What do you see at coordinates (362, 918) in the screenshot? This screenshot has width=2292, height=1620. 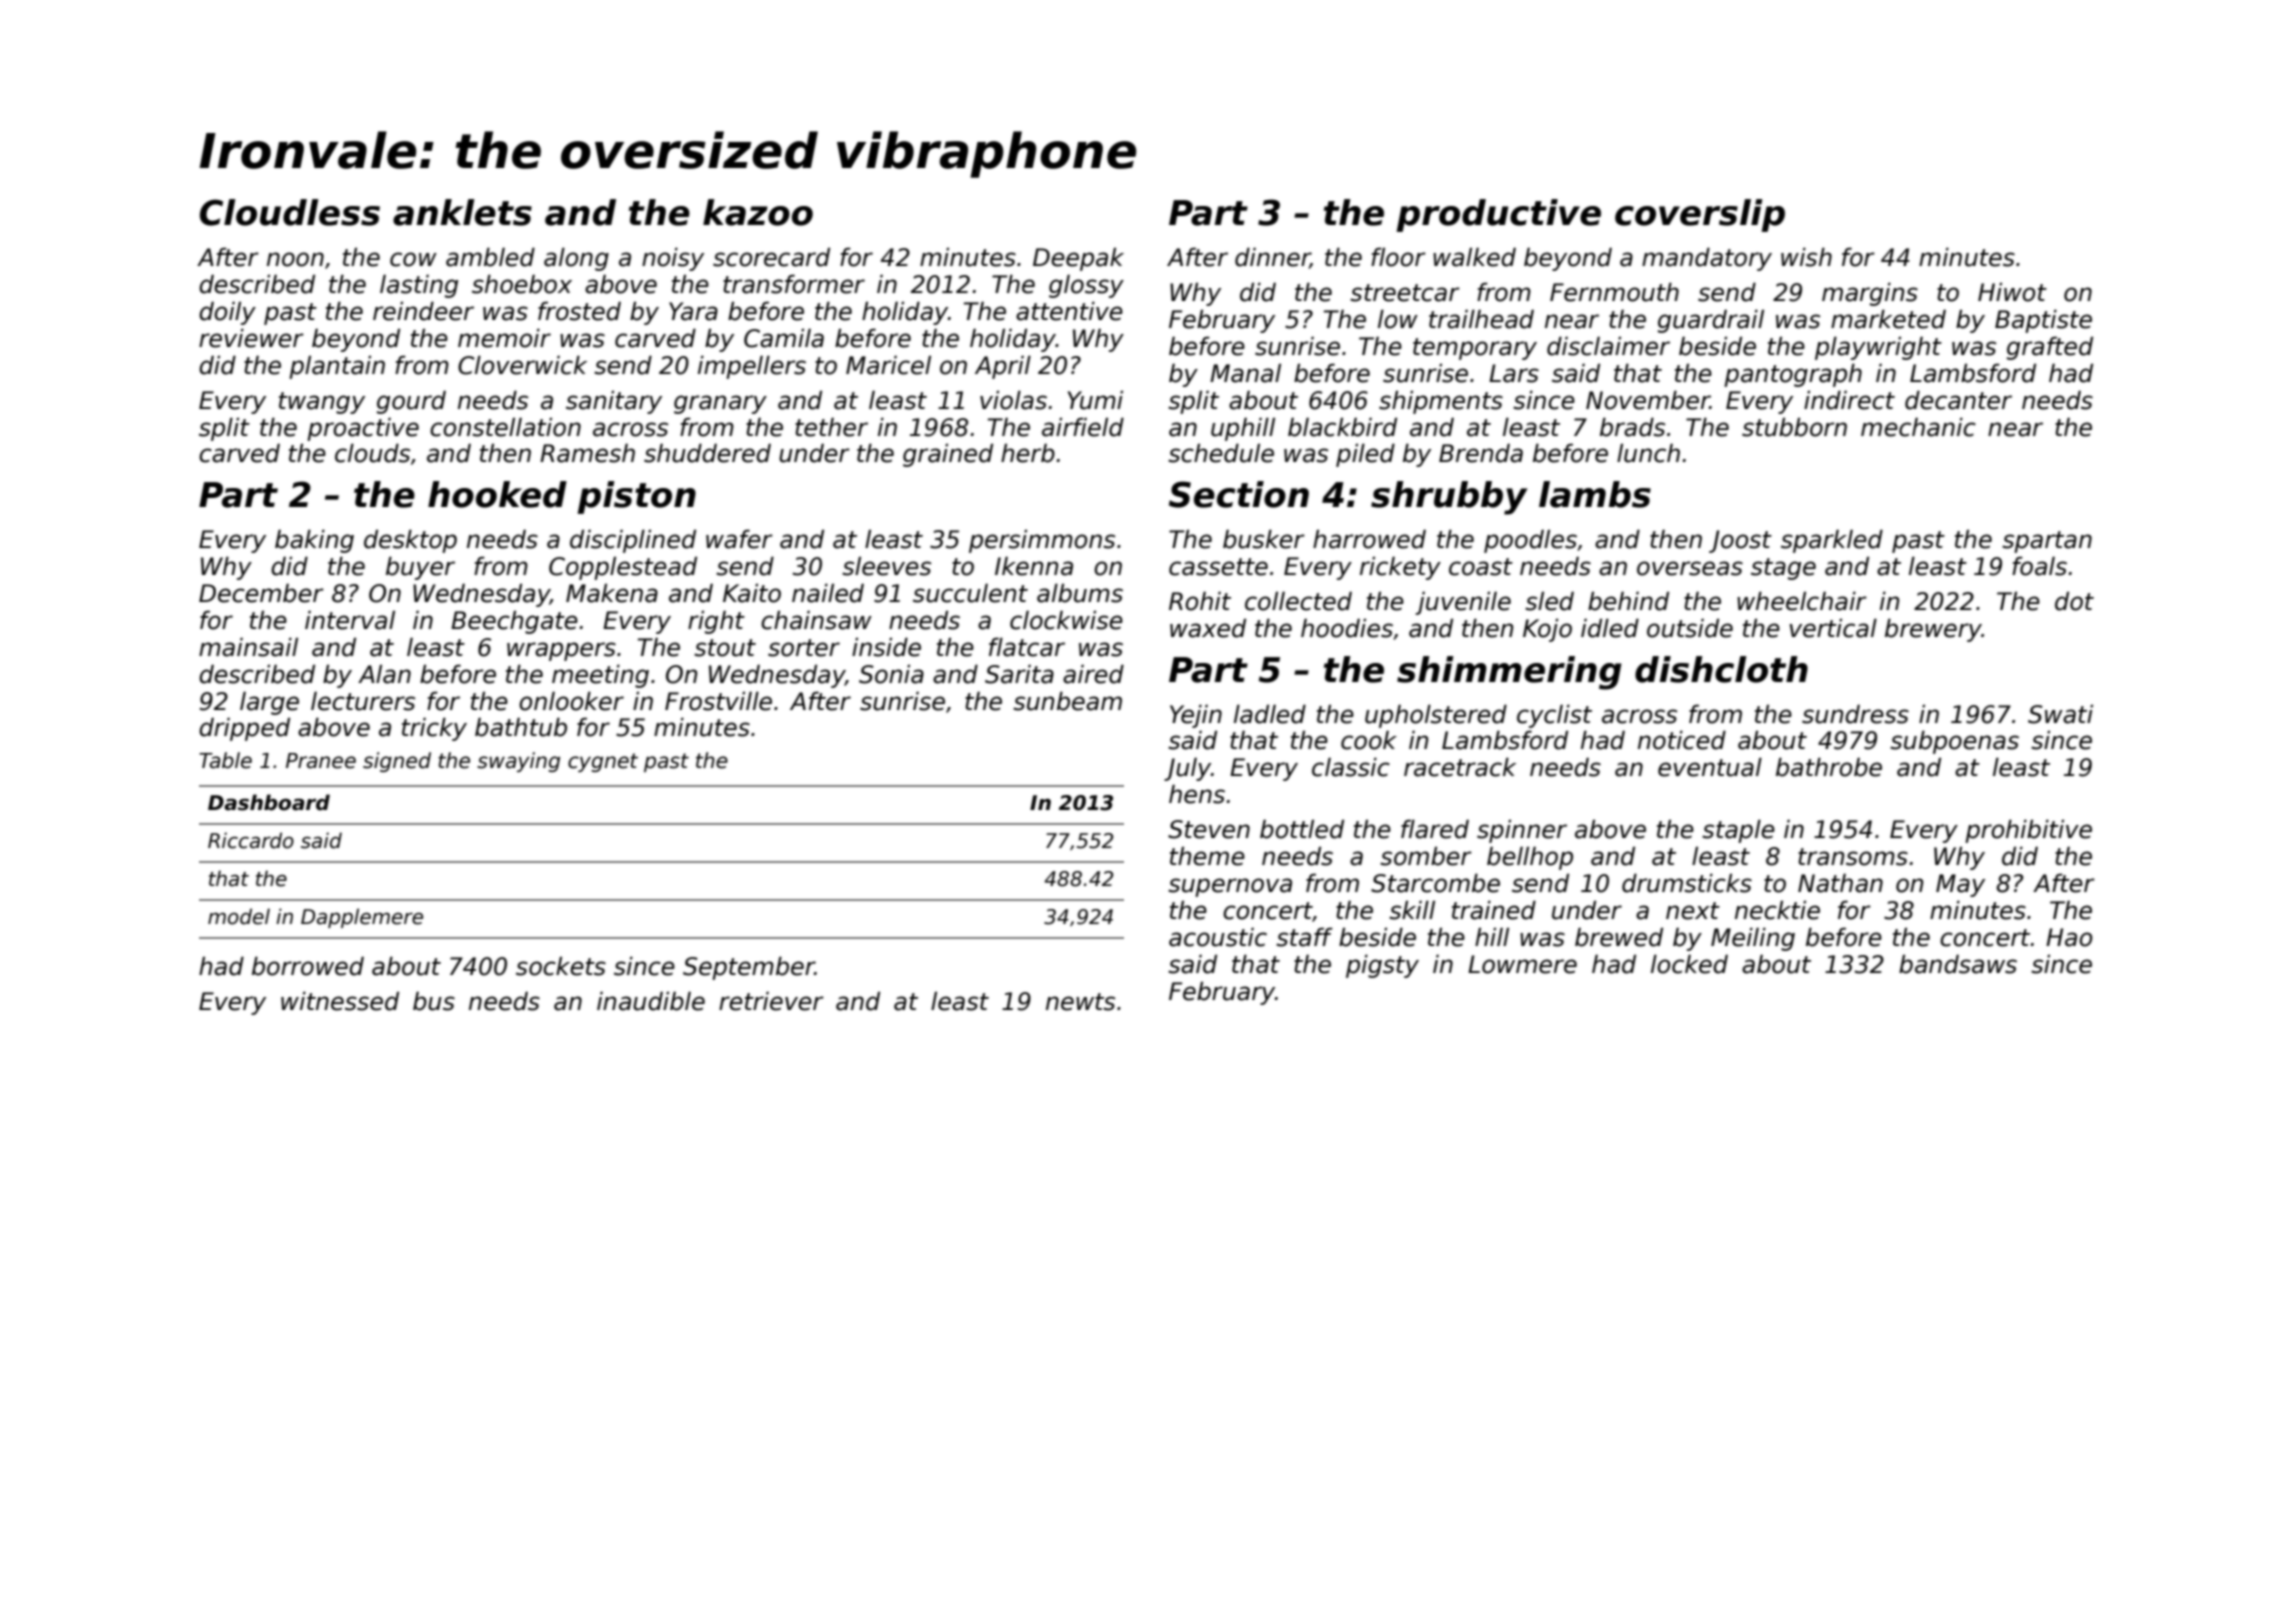 I see `Dapplemere` at bounding box center [362, 918].
